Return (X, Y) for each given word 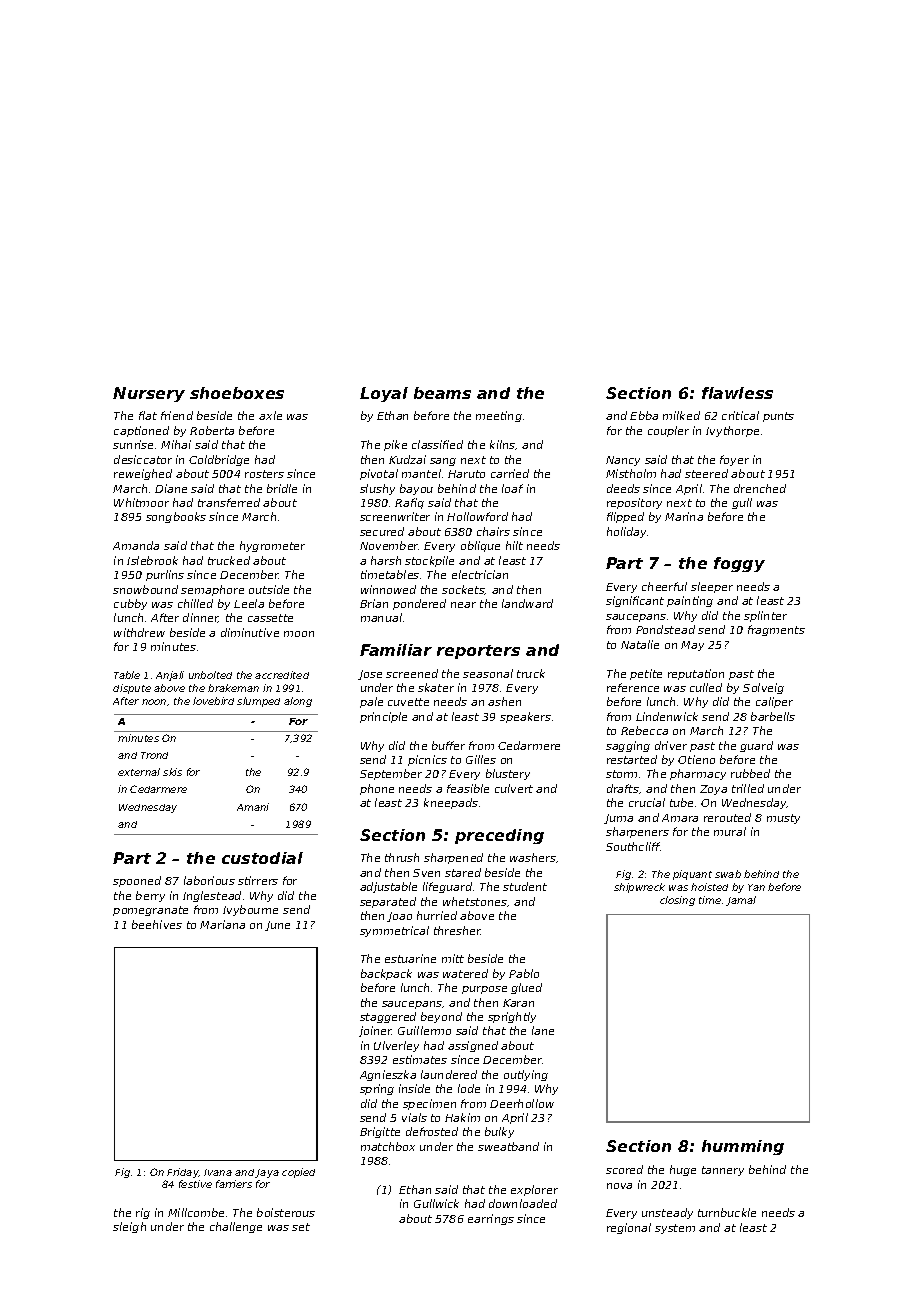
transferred (229, 502)
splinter (765, 616)
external (139, 772)
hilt (514, 545)
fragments (776, 630)
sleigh (129, 1227)
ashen (504, 701)
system (675, 1229)
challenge (236, 1227)
